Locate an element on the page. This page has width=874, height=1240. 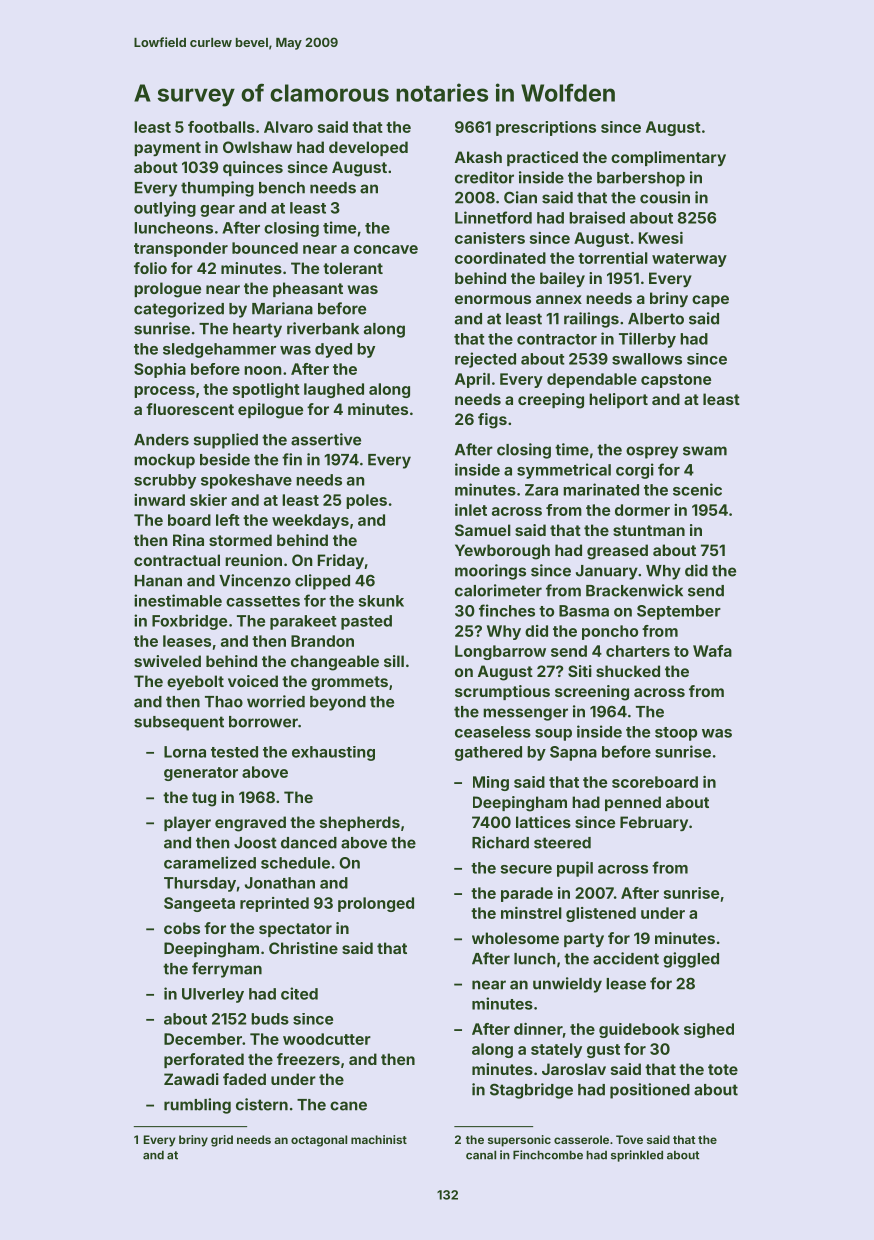
complimentary is located at coordinates (668, 158).
